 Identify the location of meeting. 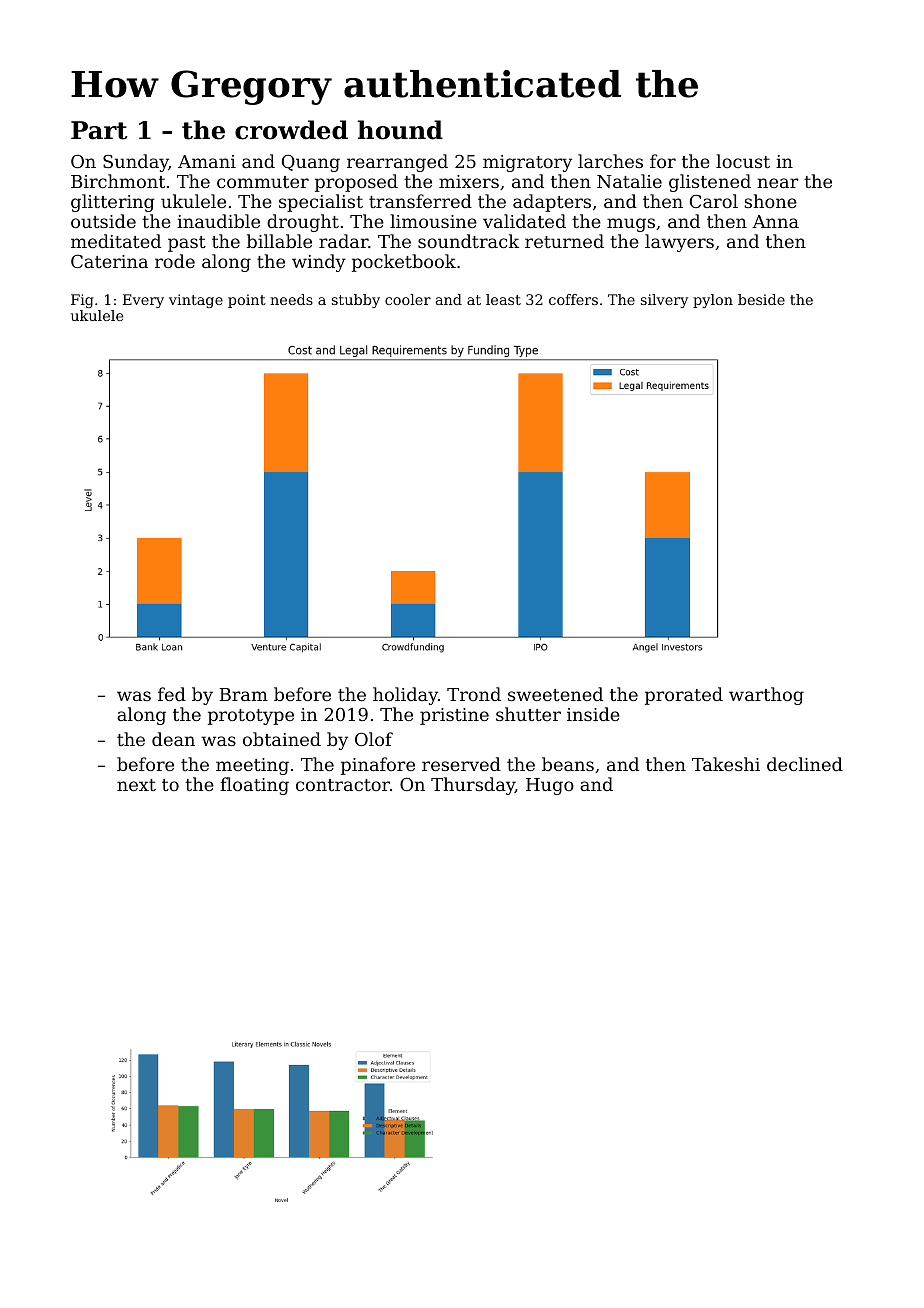
(252, 766).
